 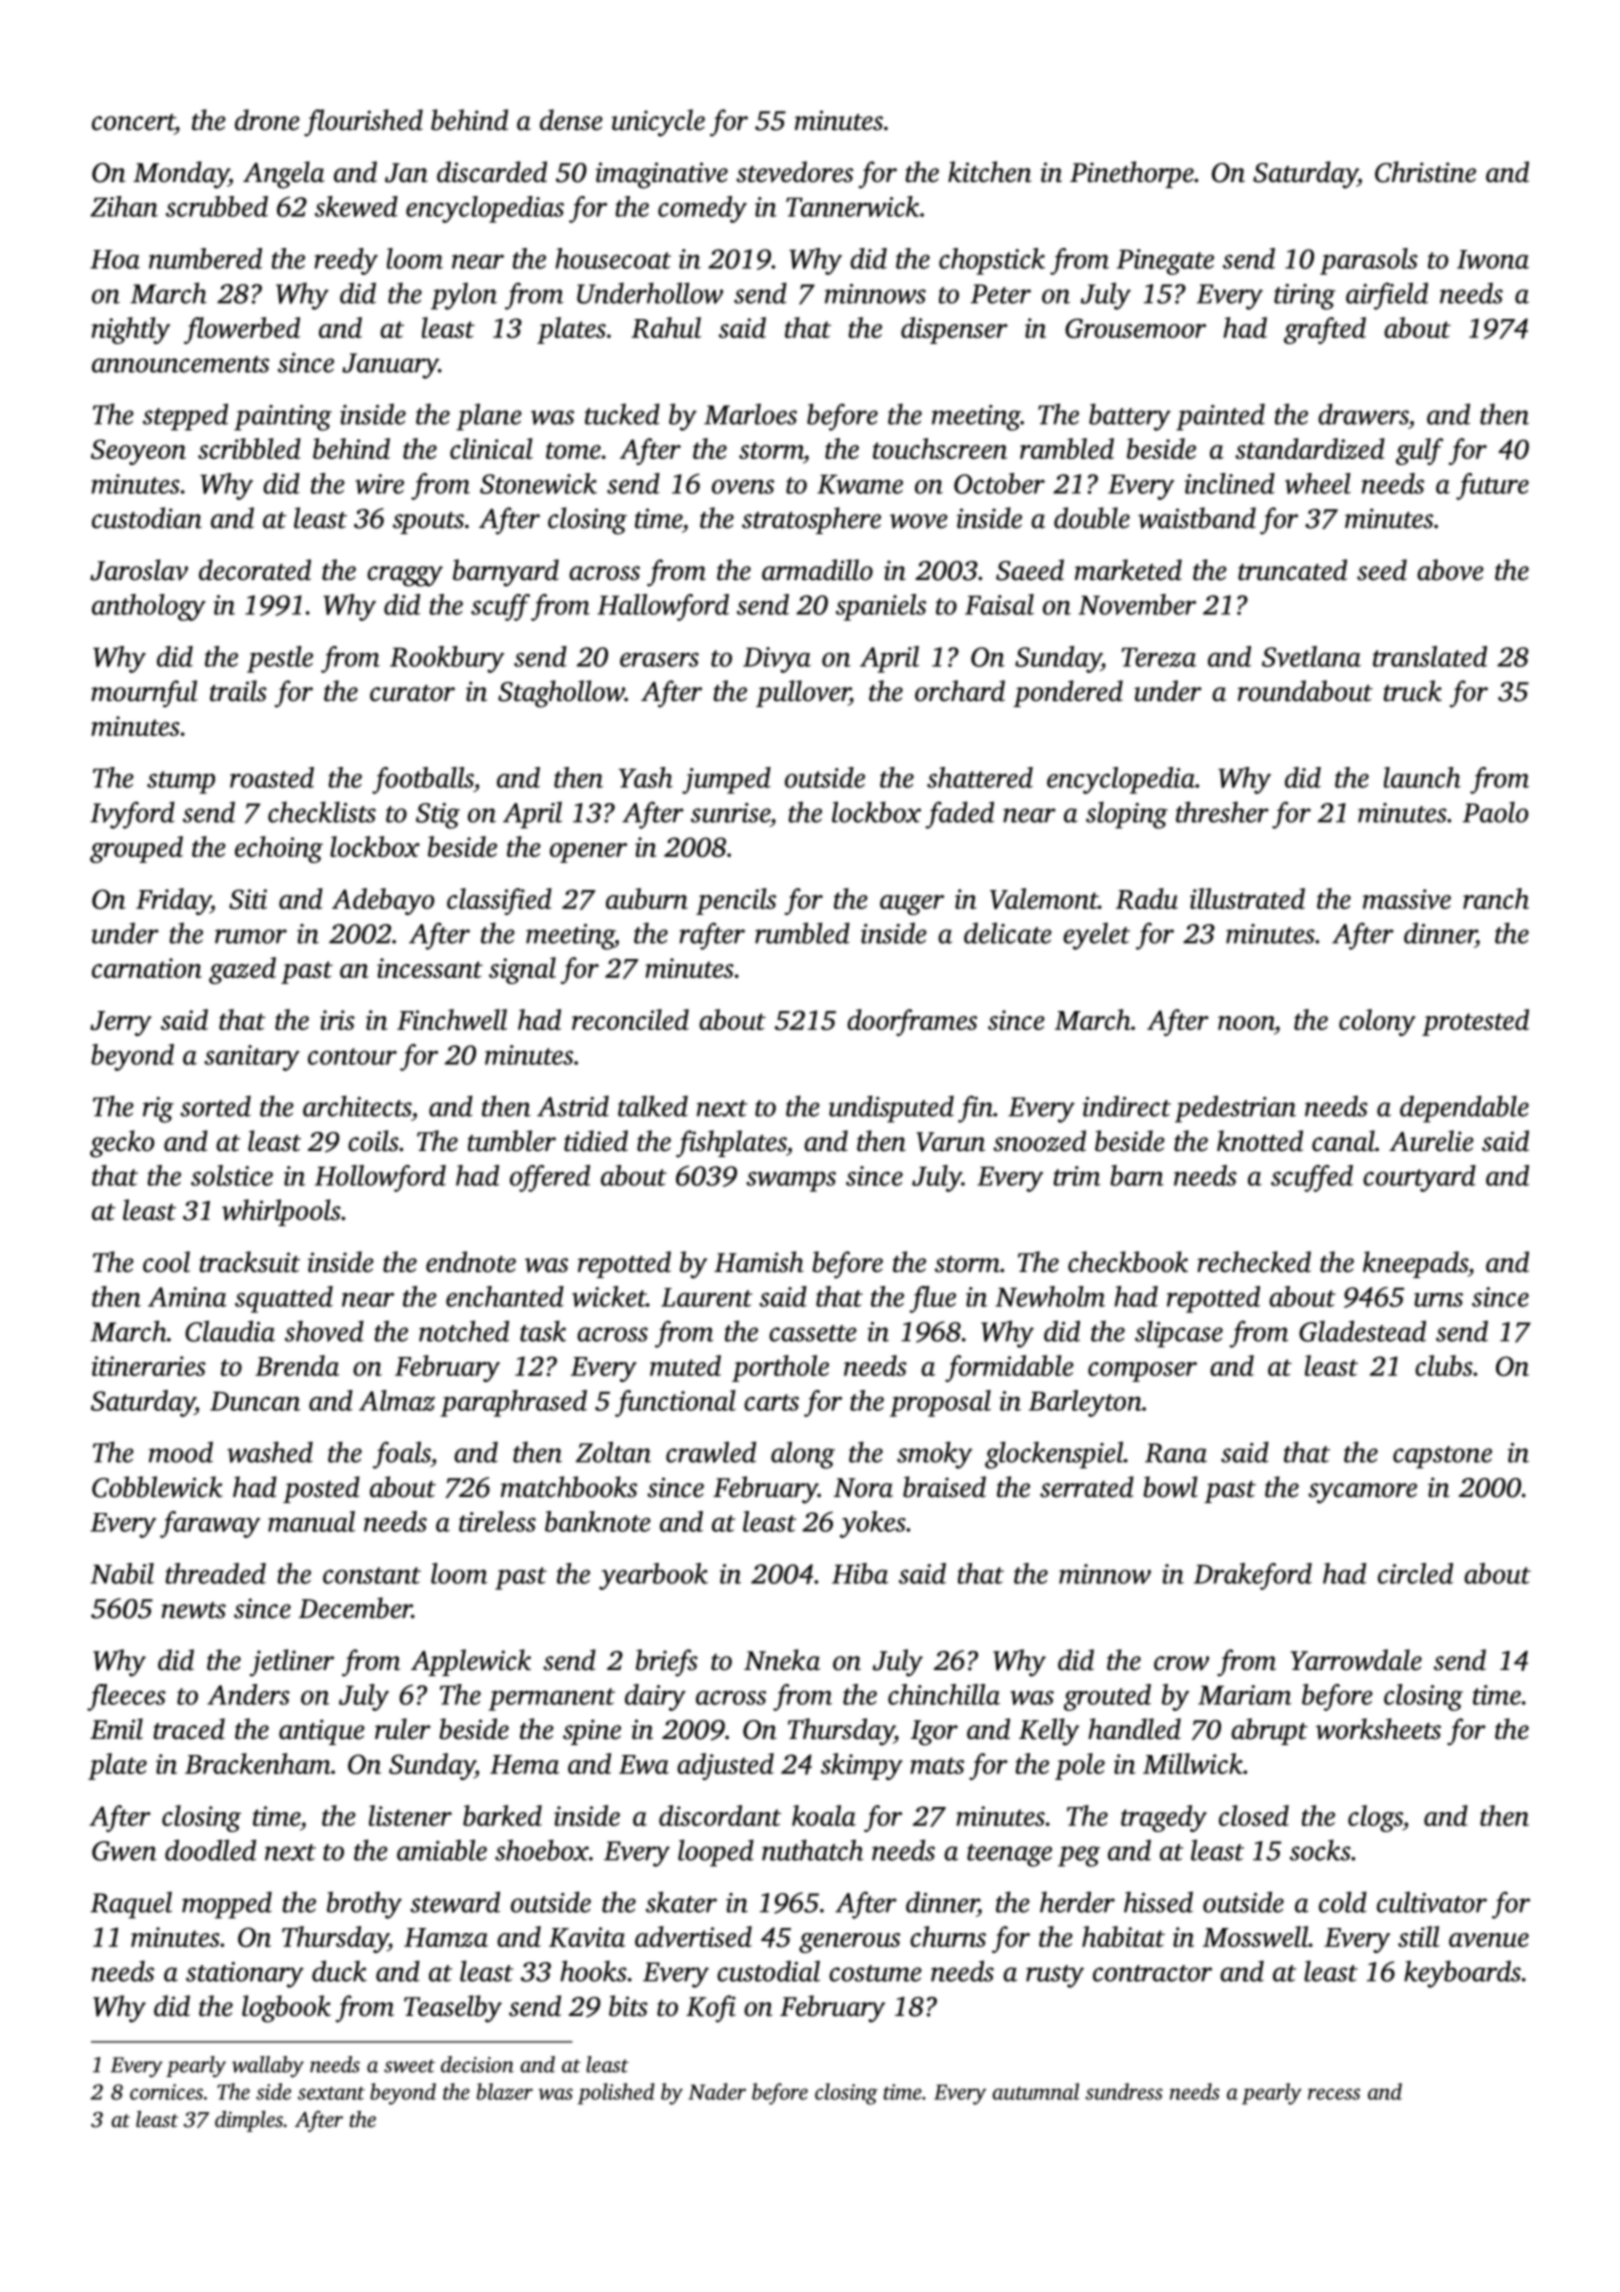 I want to click on kitchen, so click(x=989, y=172).
